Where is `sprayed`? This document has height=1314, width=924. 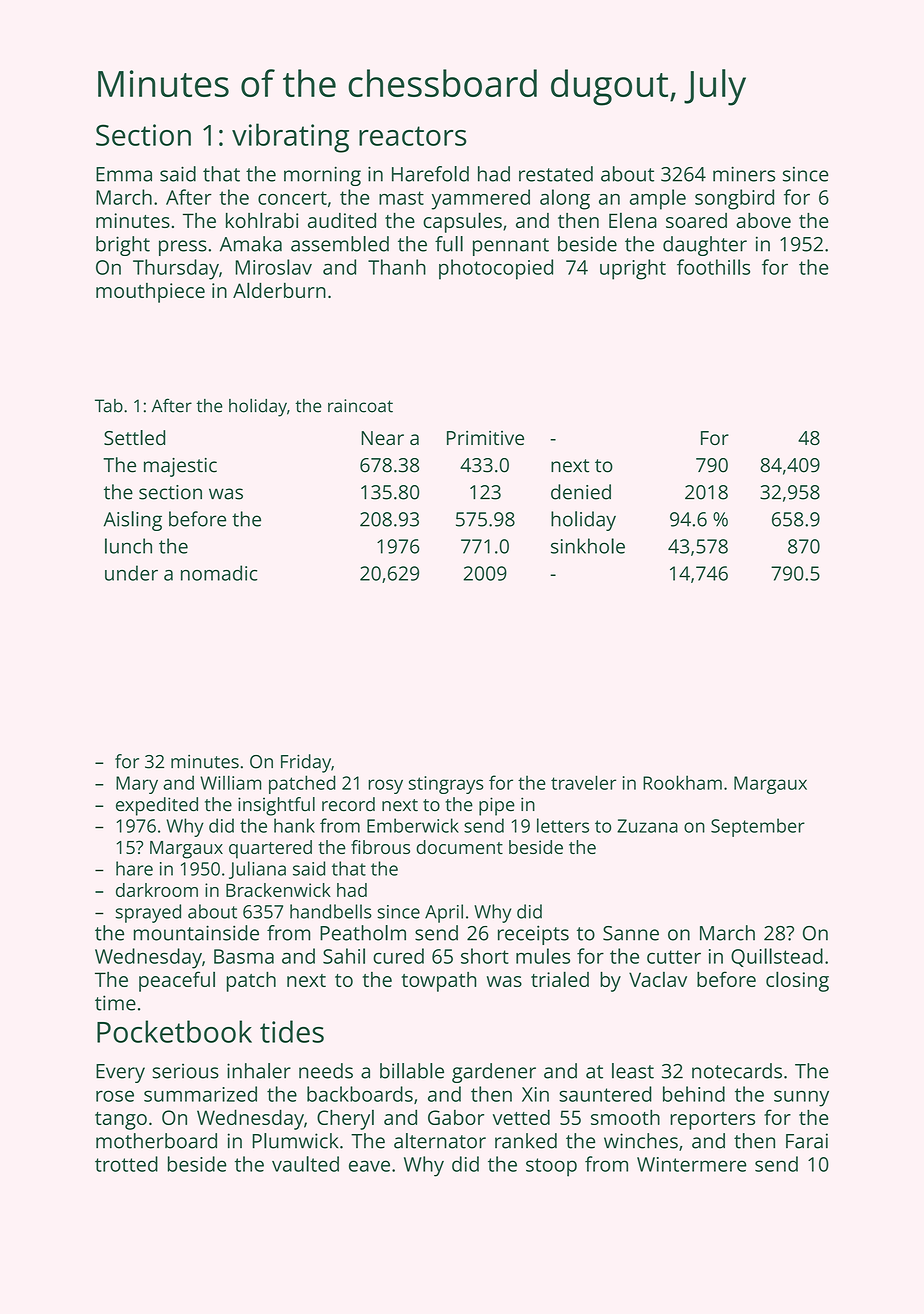 sprayed is located at coordinates (148, 913).
